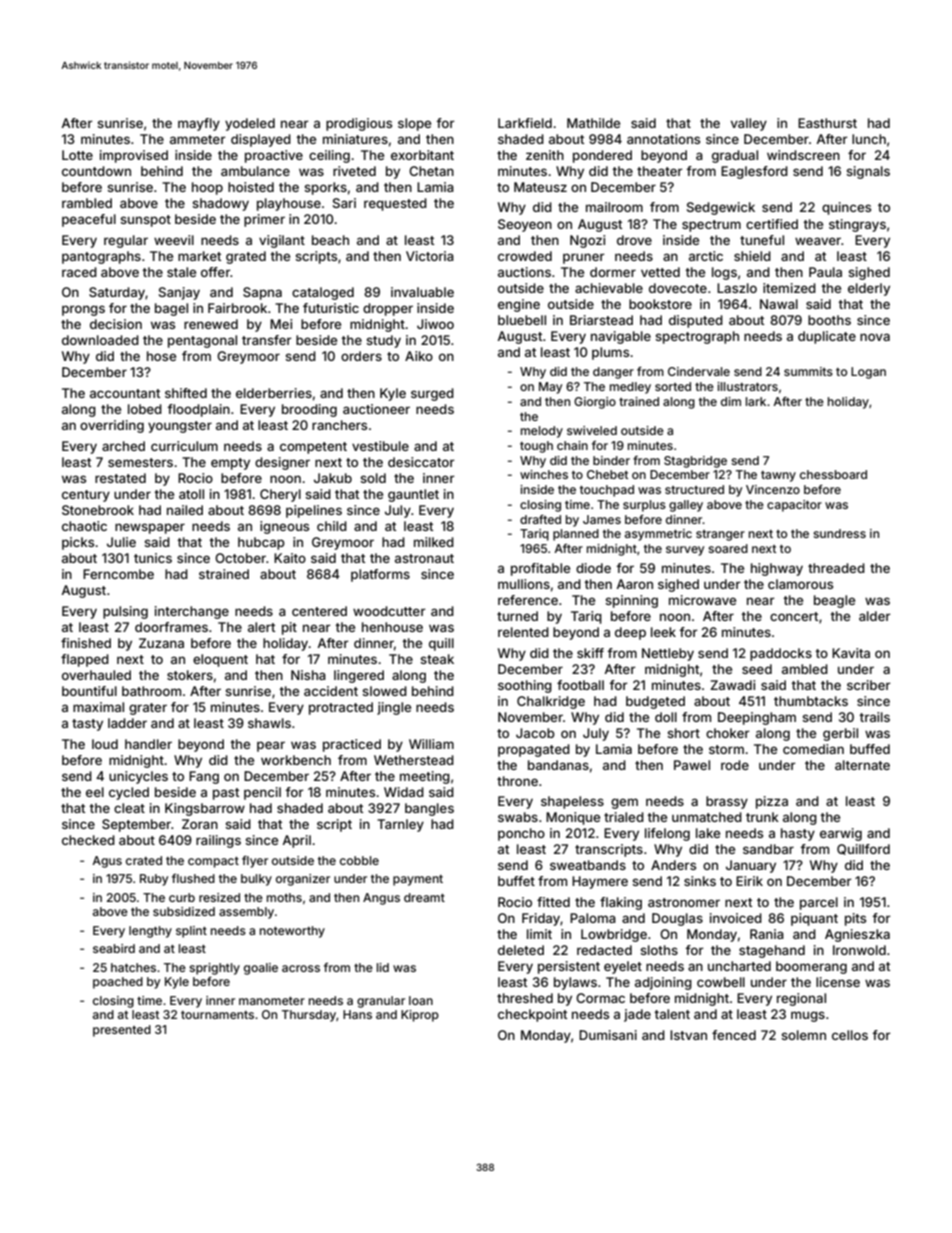 Image resolution: width=952 pixels, height=1233 pixels. What do you see at coordinates (190, 675) in the page?
I see `stokers` at bounding box center [190, 675].
